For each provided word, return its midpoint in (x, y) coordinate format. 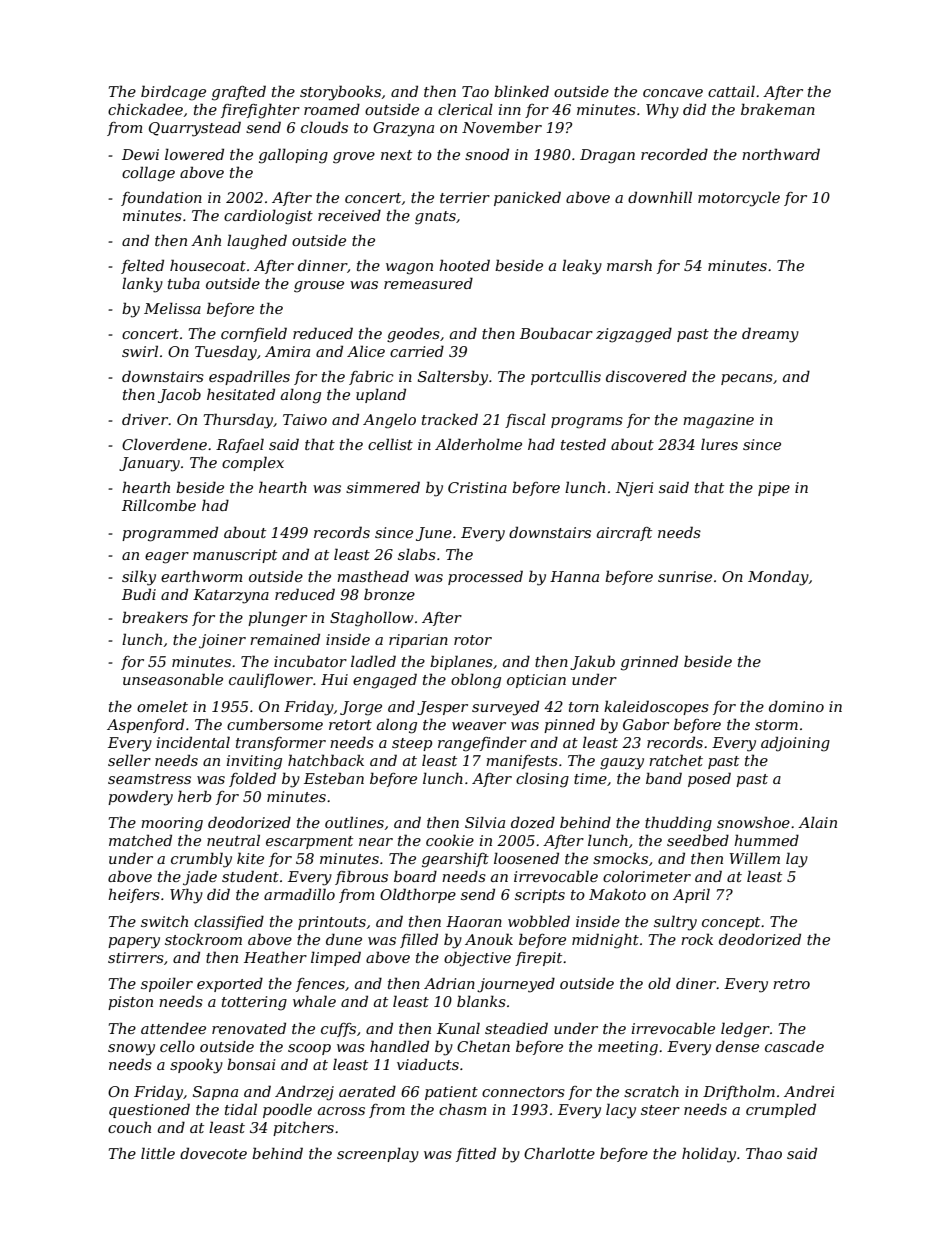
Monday (778, 578)
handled (399, 1046)
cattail (731, 91)
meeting (628, 1048)
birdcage (173, 93)
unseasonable (173, 679)
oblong (476, 681)
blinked (521, 91)
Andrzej (304, 1093)
